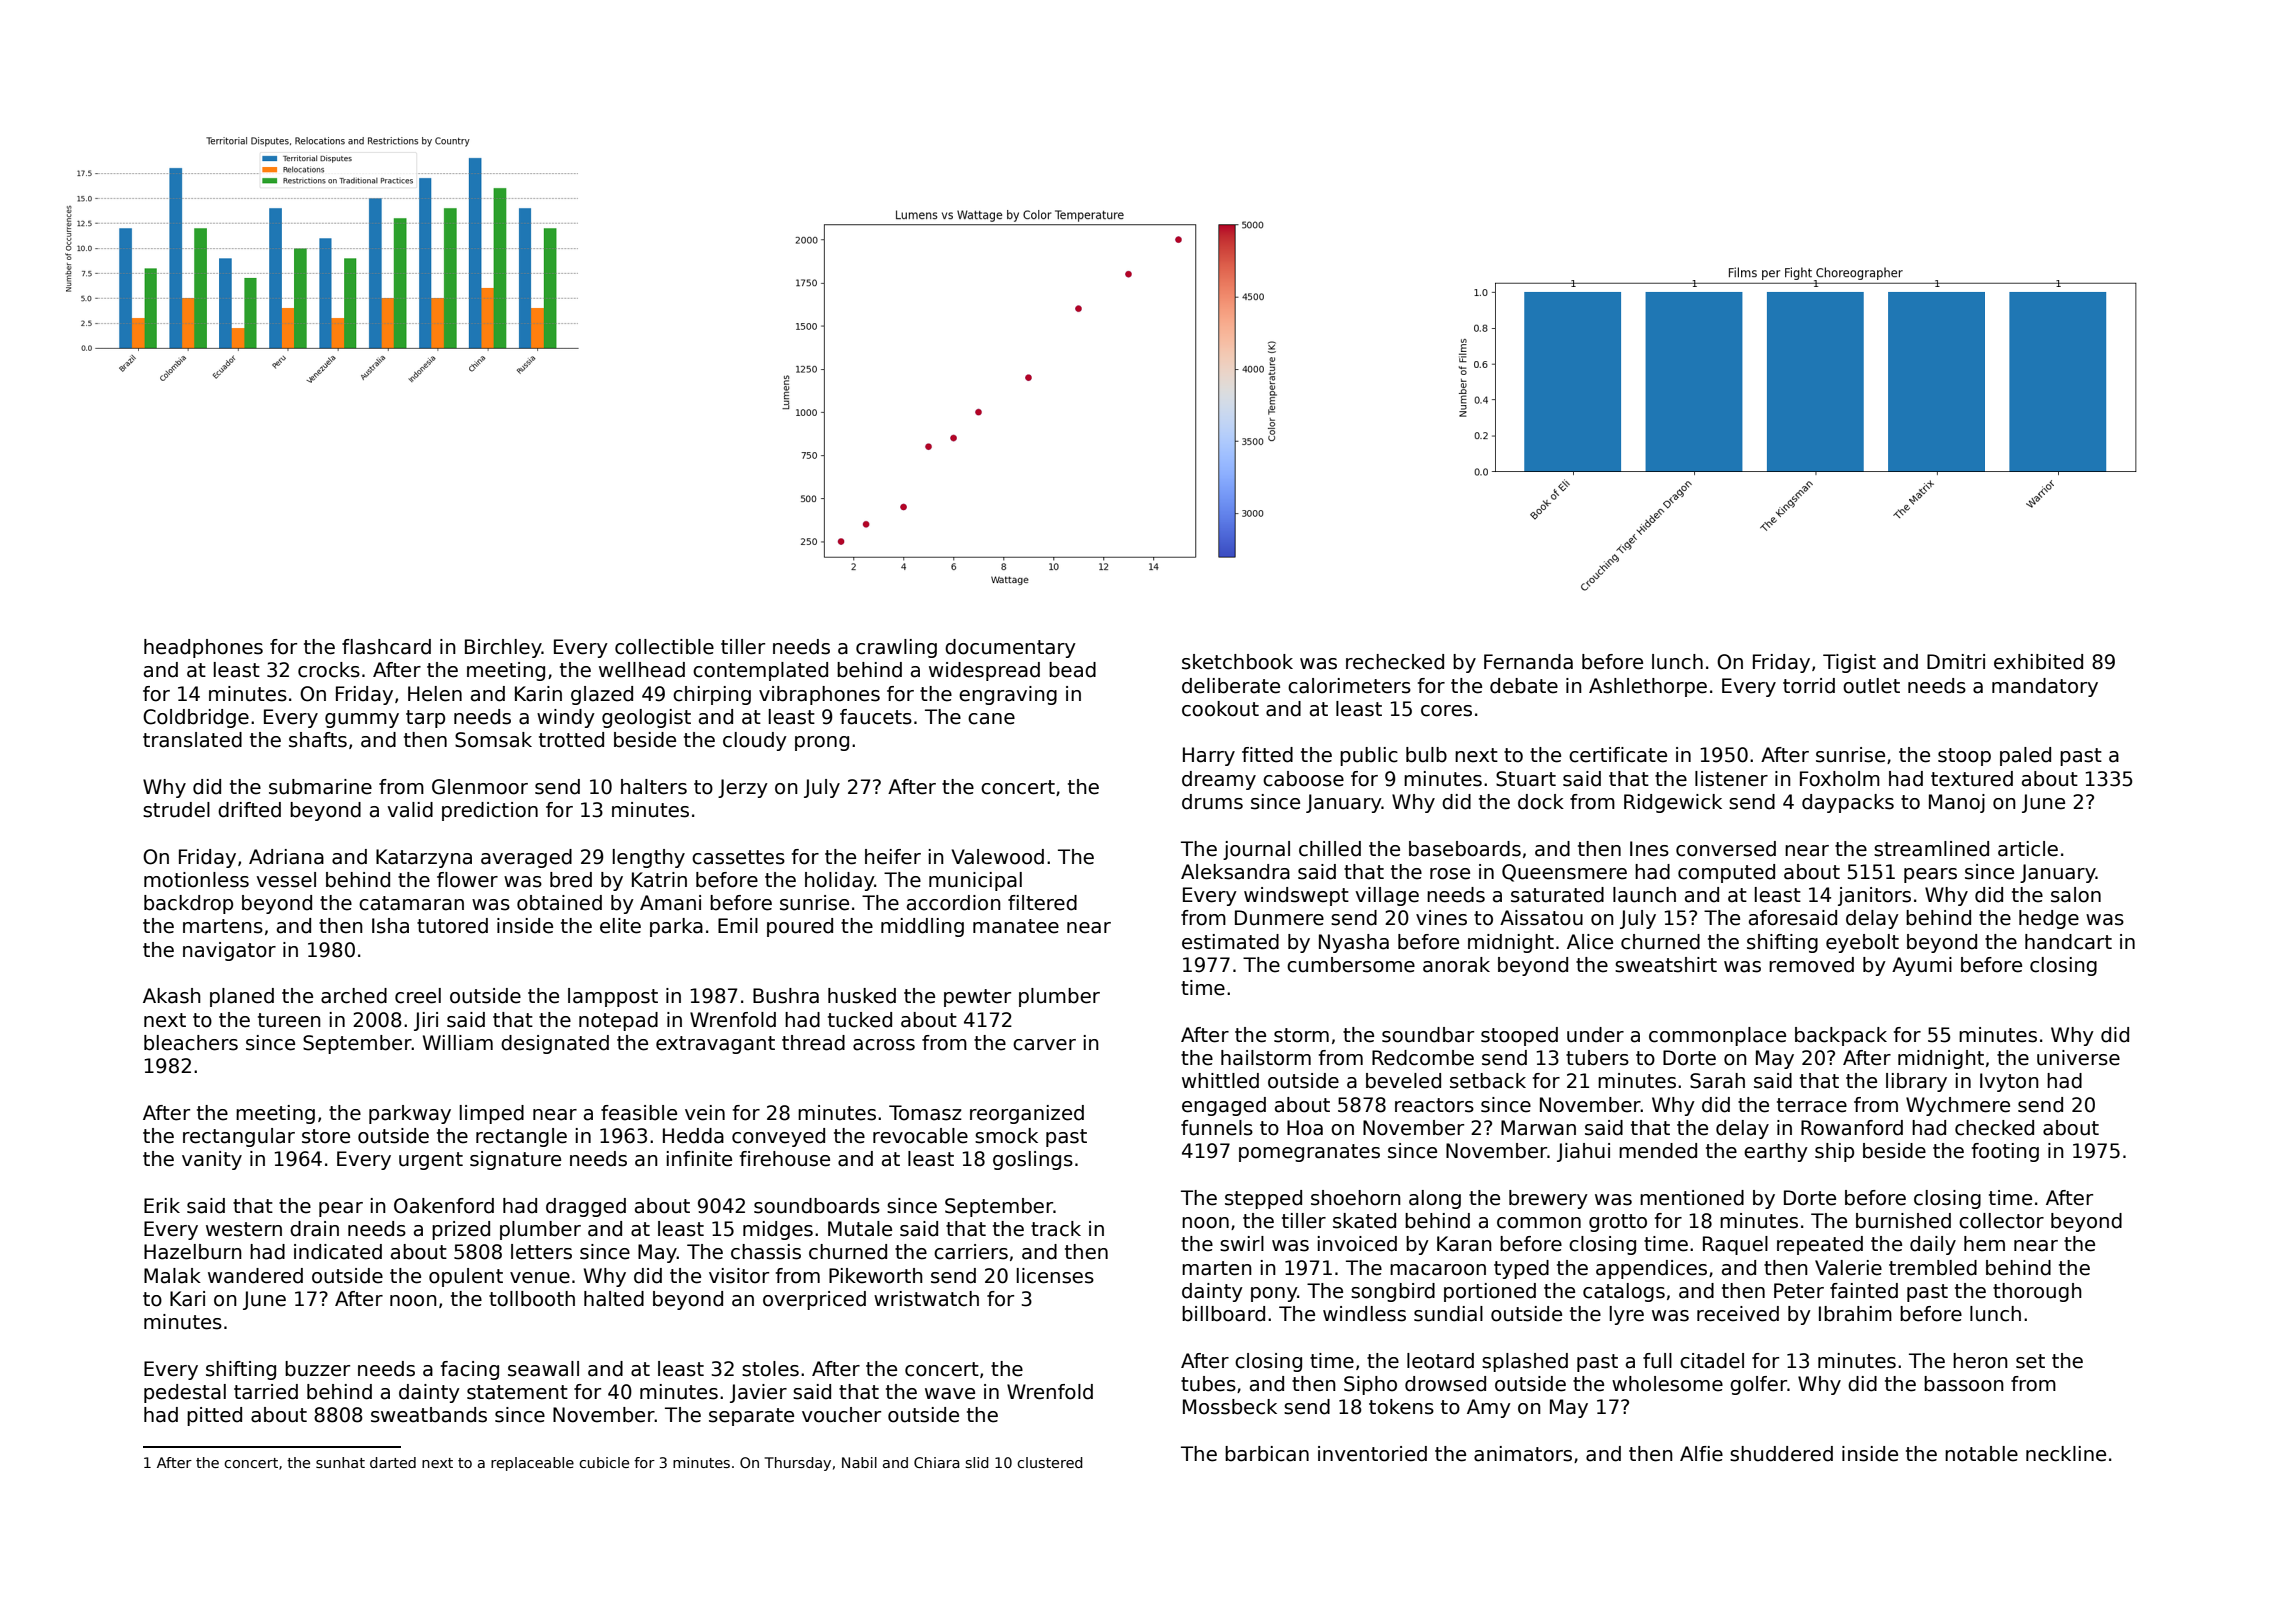  I want to click on Jerzy, so click(743, 788).
